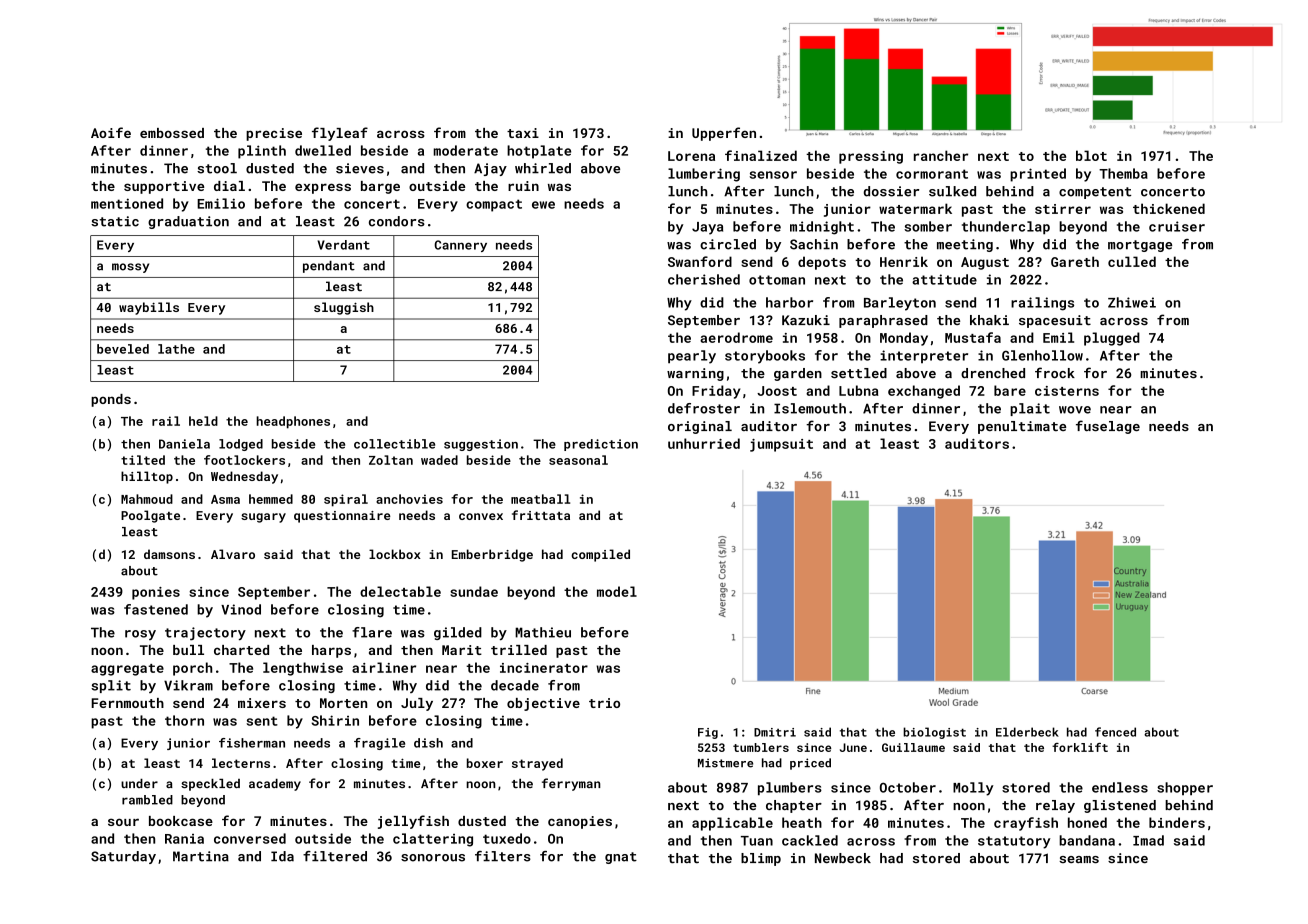  What do you see at coordinates (335, 856) in the screenshot?
I see `filtered` at bounding box center [335, 856].
